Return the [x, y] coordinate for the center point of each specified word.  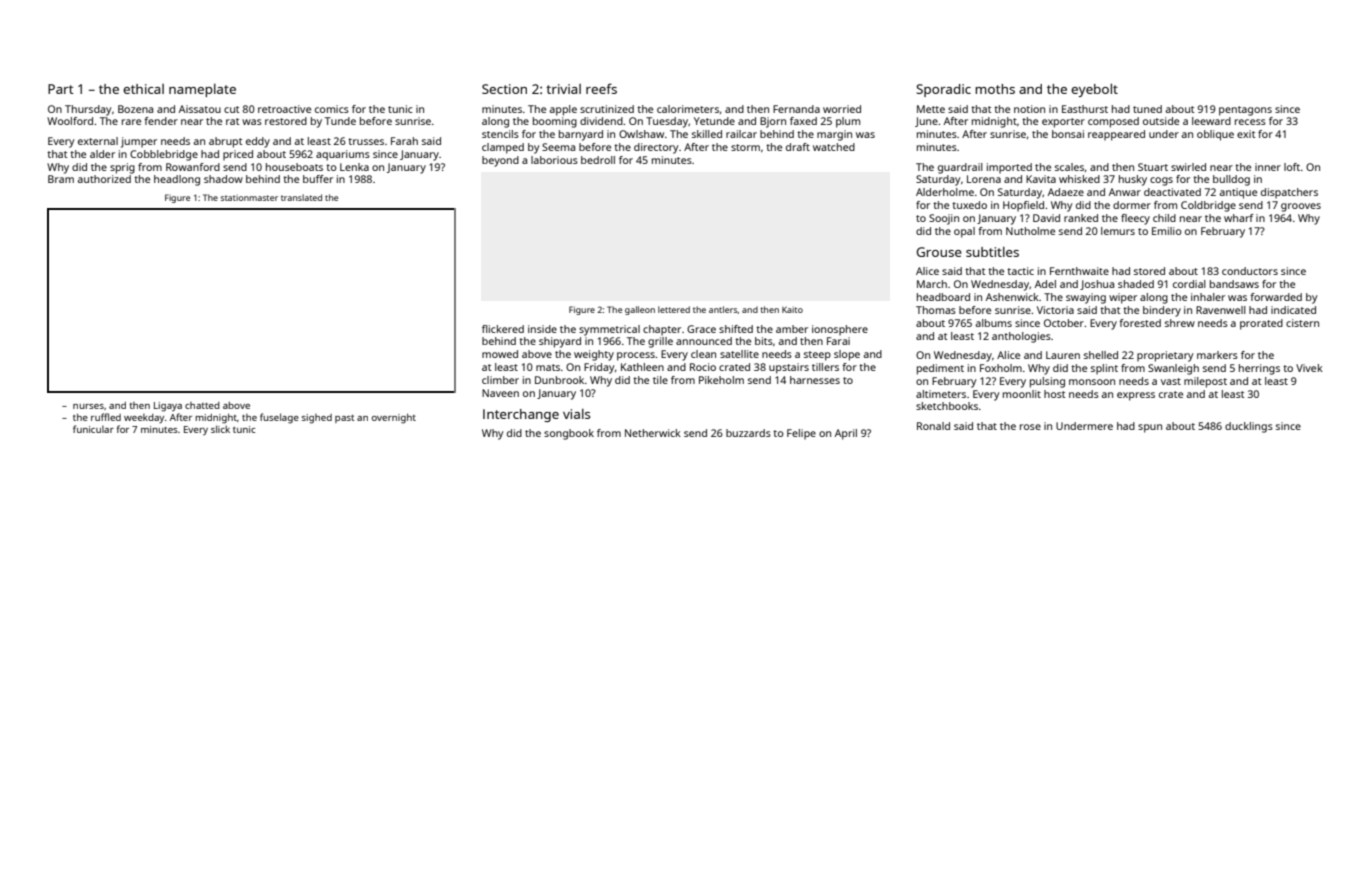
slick [220, 429]
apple [563, 110]
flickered [503, 329]
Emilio [1167, 231]
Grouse [939, 252]
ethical [143, 89]
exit [1246, 134]
